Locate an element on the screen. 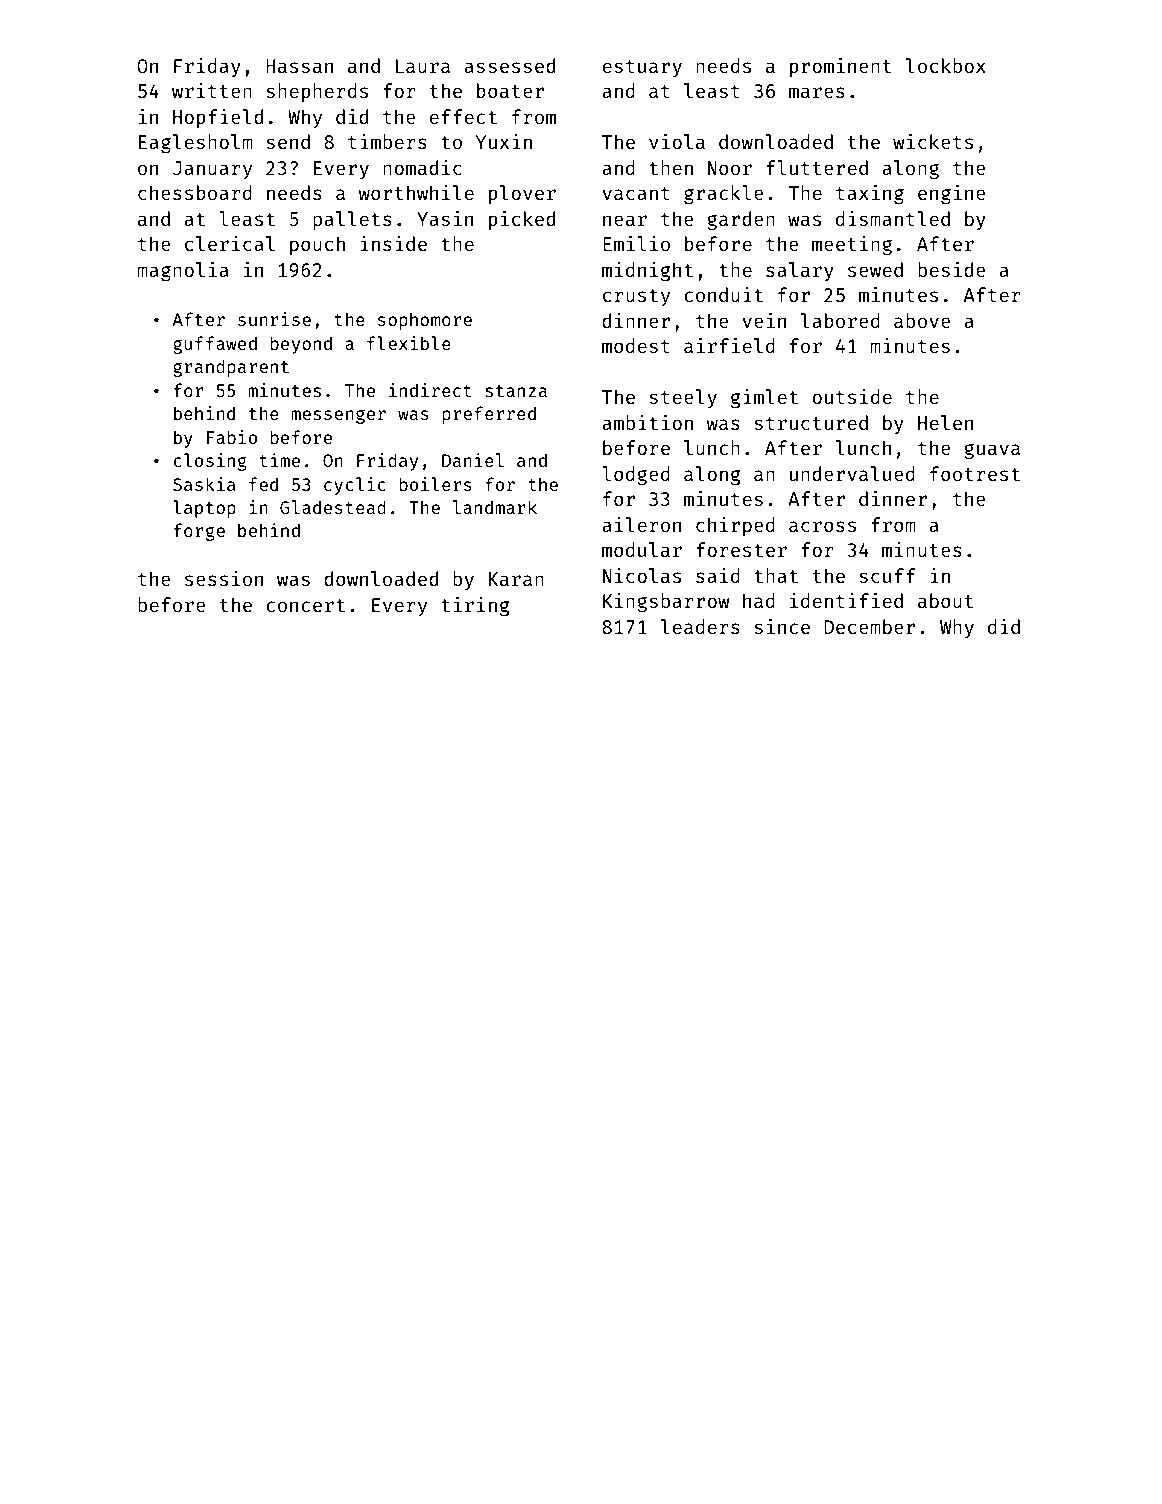  boater is located at coordinates (510, 90).
